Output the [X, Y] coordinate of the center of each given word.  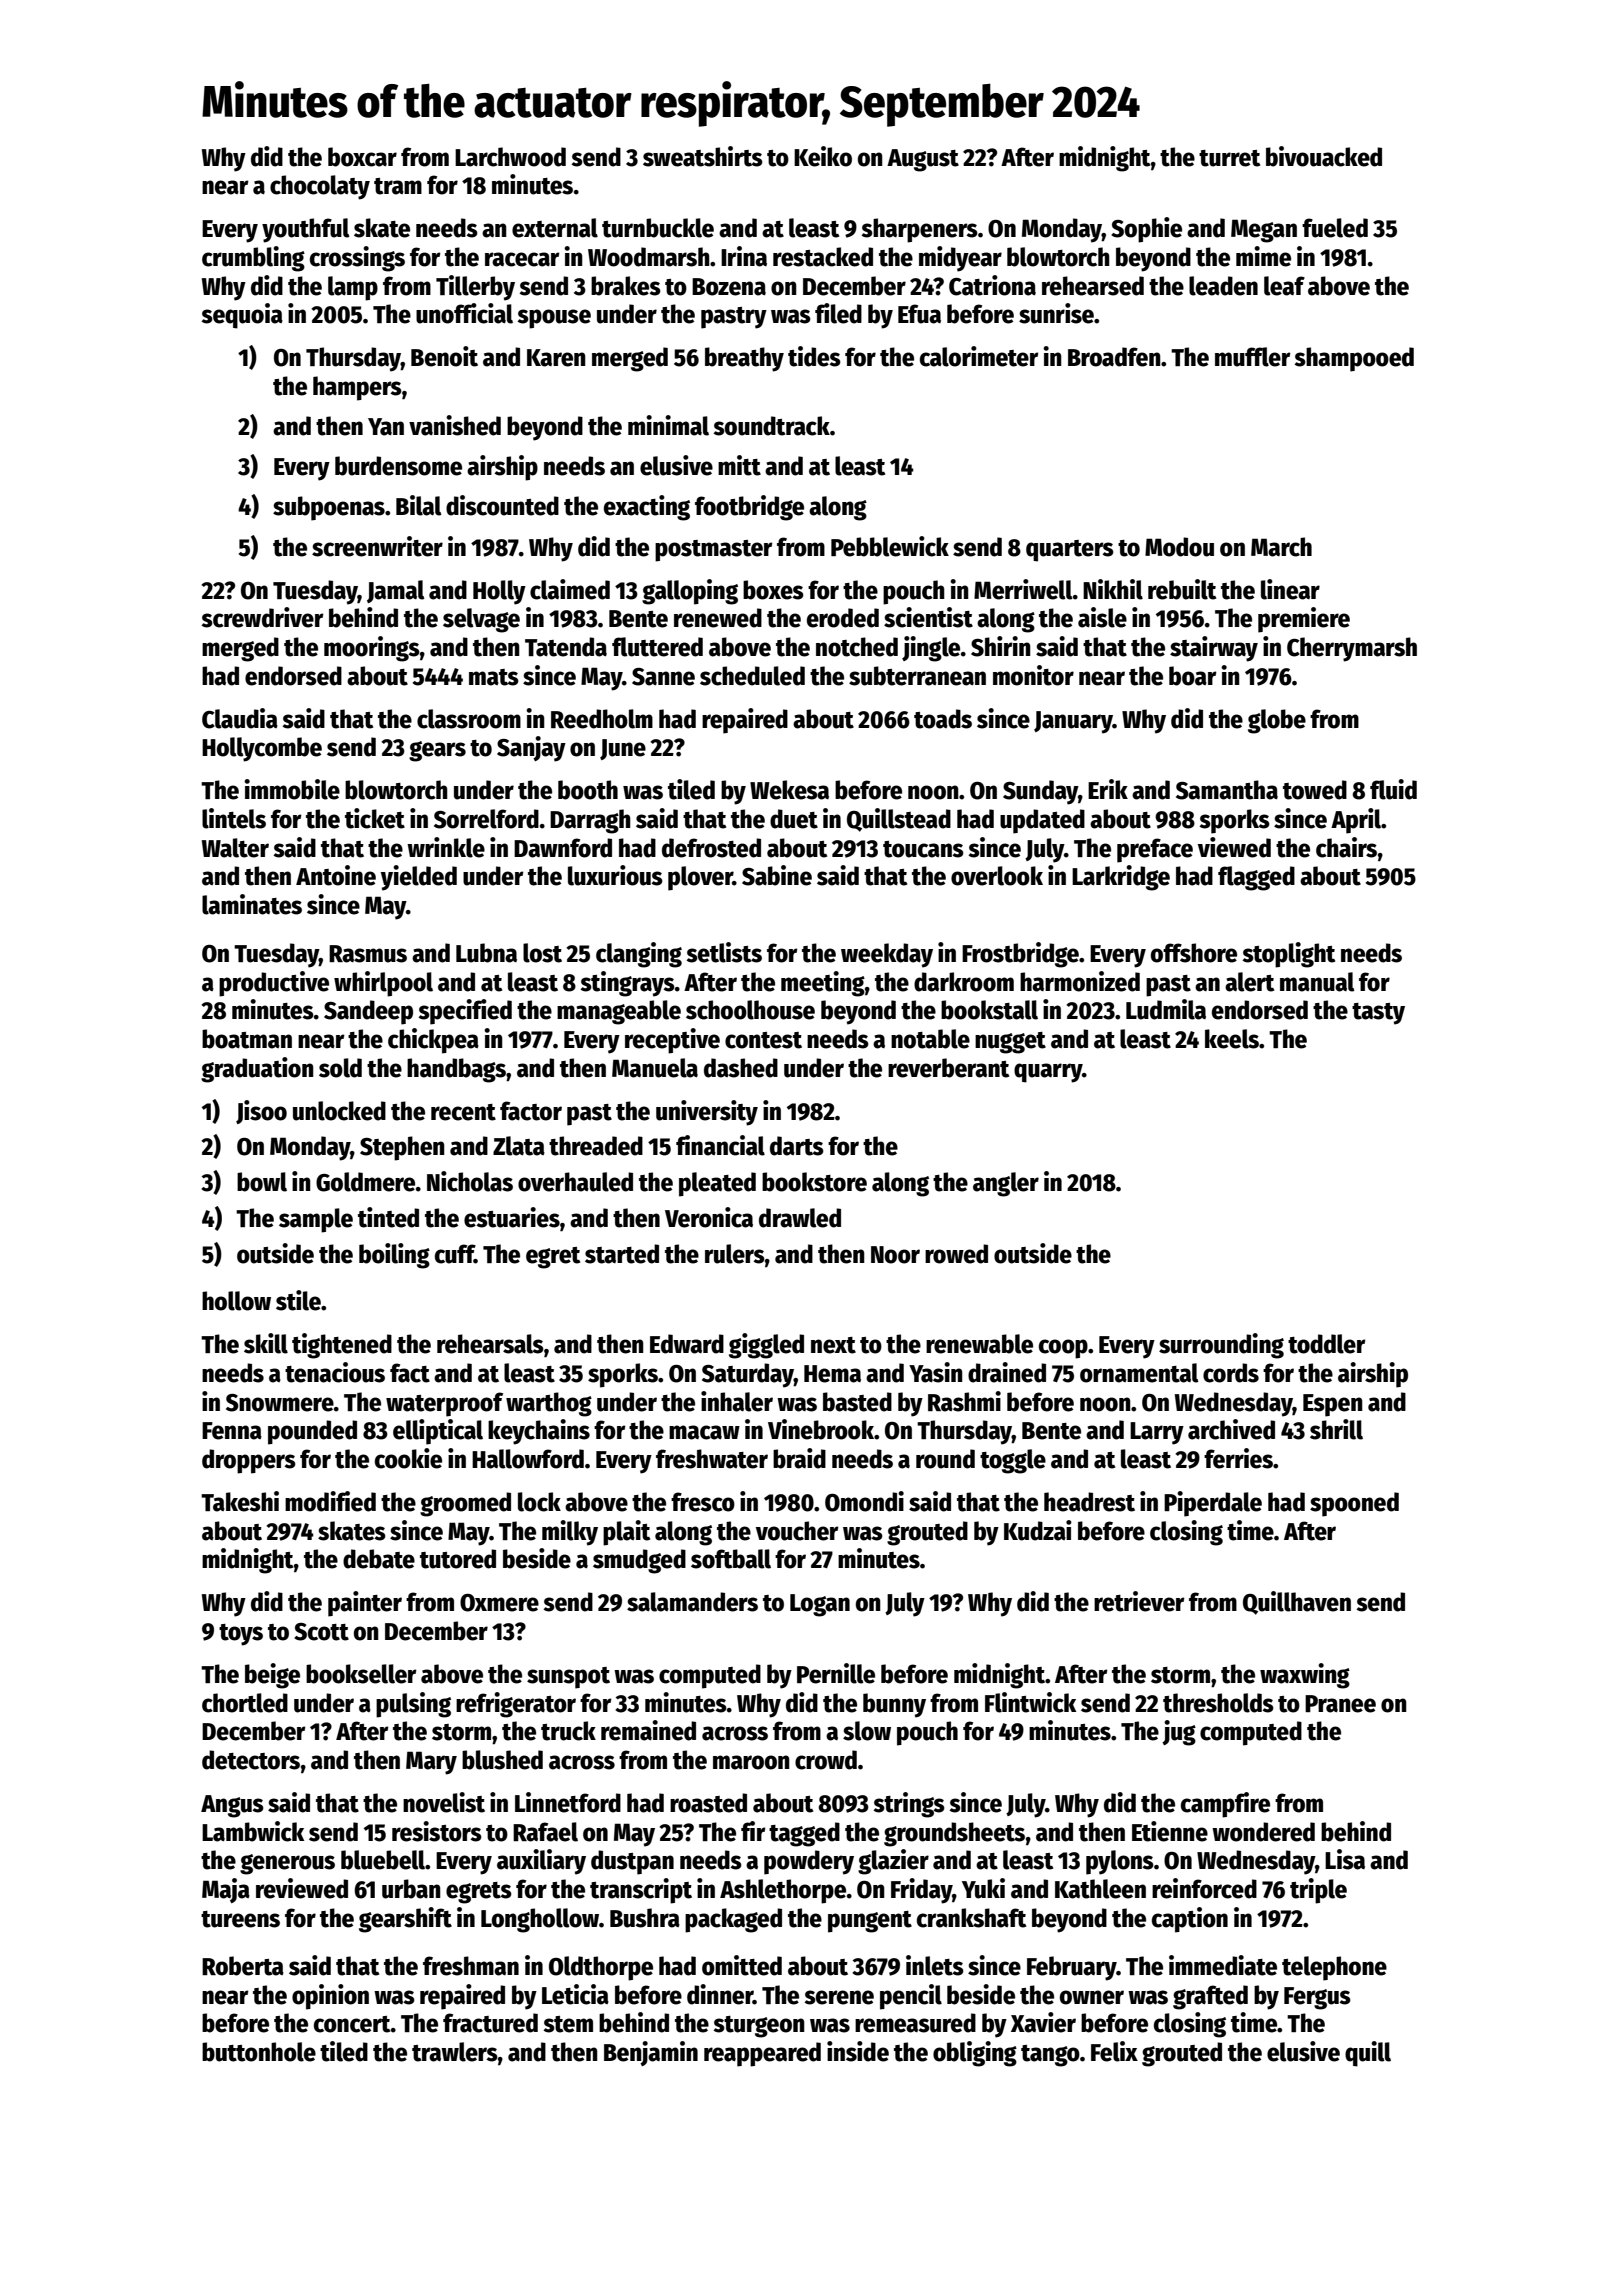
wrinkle [446, 847]
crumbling [253, 259]
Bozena [729, 287]
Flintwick [1030, 1702]
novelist [444, 1802]
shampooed [1354, 359]
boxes [773, 590]
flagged [1256, 878]
